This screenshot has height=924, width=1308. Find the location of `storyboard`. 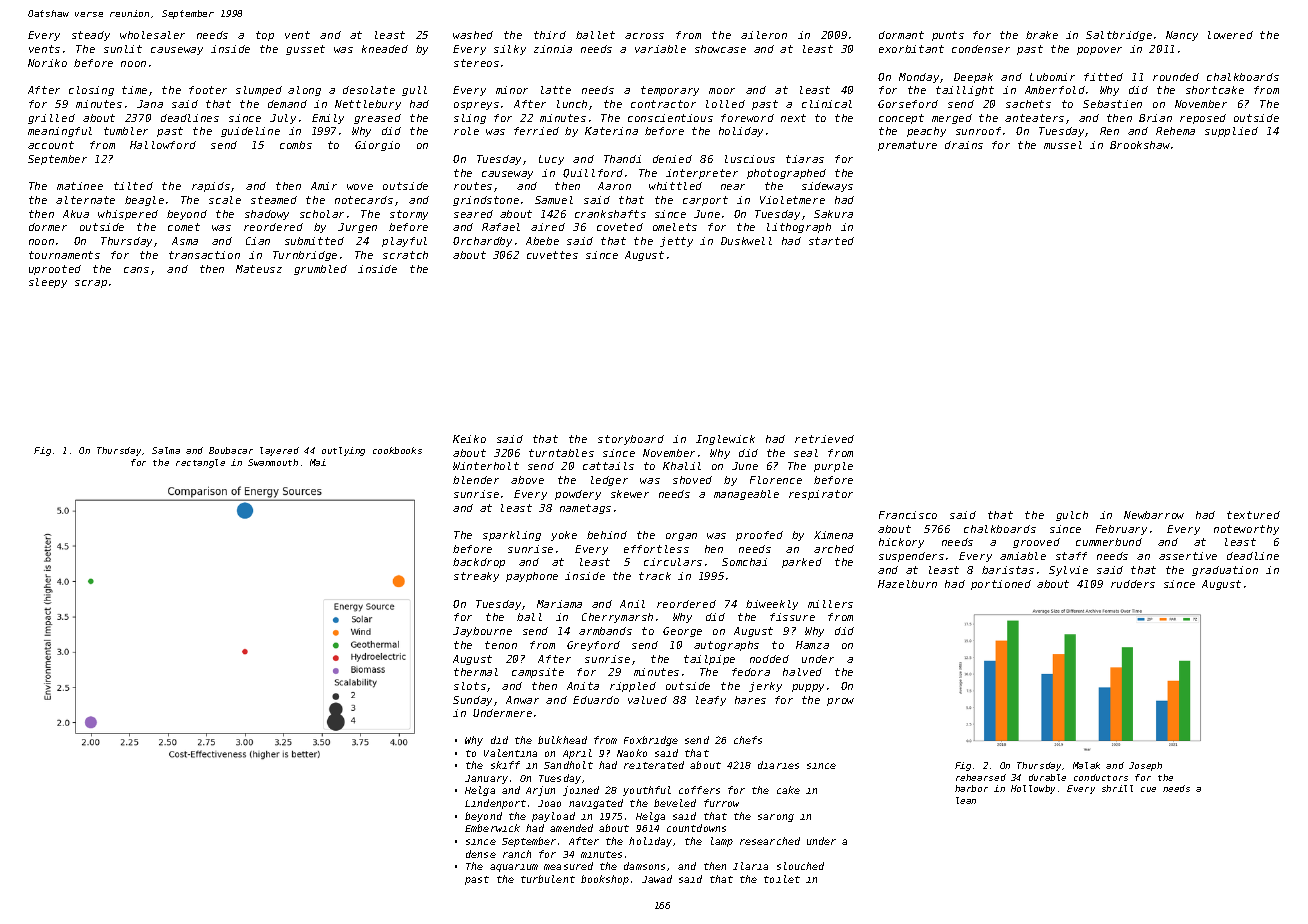

storyboard is located at coordinates (631, 440).
